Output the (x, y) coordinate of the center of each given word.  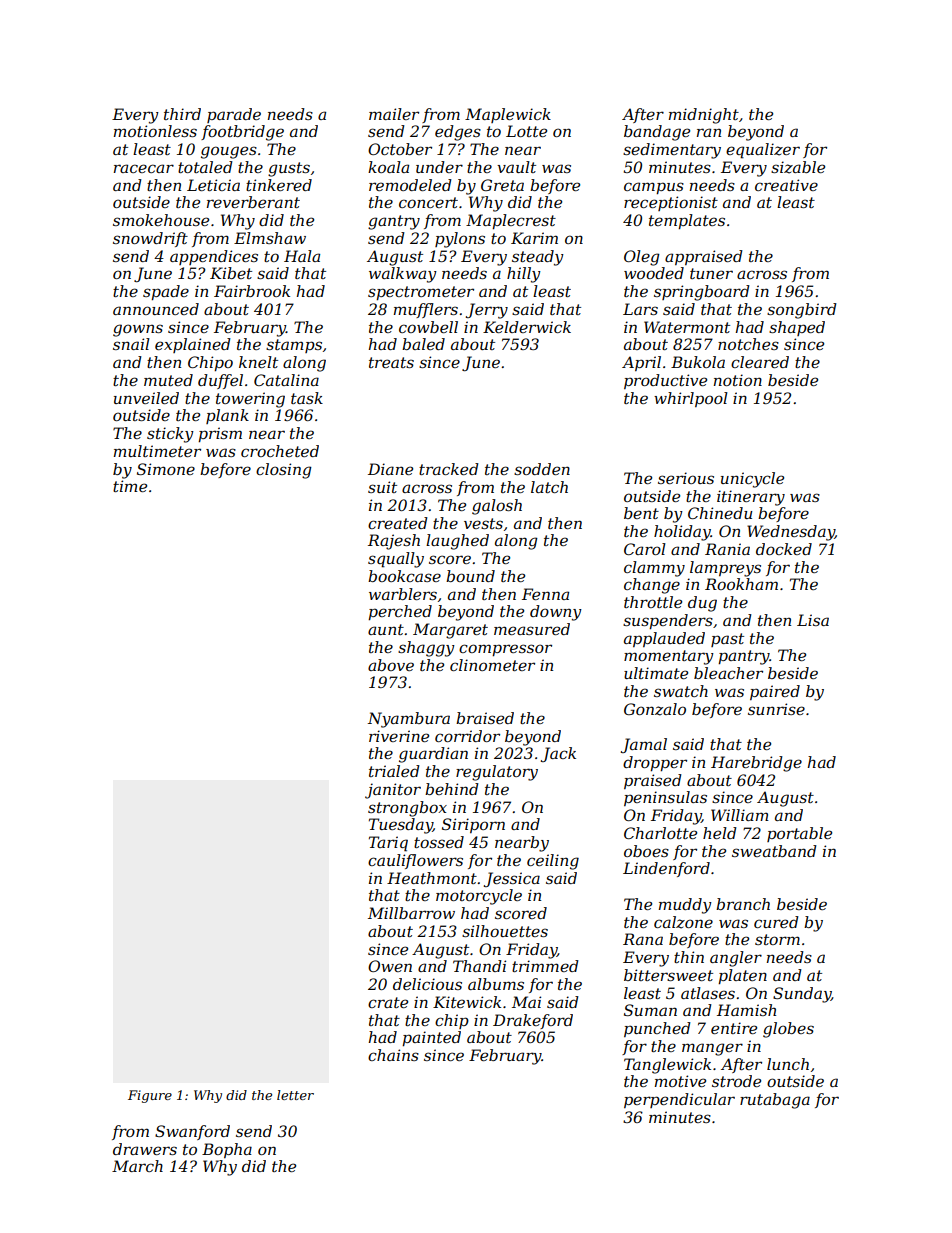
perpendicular (679, 1100)
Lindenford (666, 869)
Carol (645, 549)
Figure (150, 1096)
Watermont (687, 327)
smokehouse (161, 220)
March (137, 1166)
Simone (166, 469)
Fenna (545, 594)
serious (686, 478)
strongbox (407, 809)
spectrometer (421, 293)
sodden (542, 469)
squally (396, 560)
